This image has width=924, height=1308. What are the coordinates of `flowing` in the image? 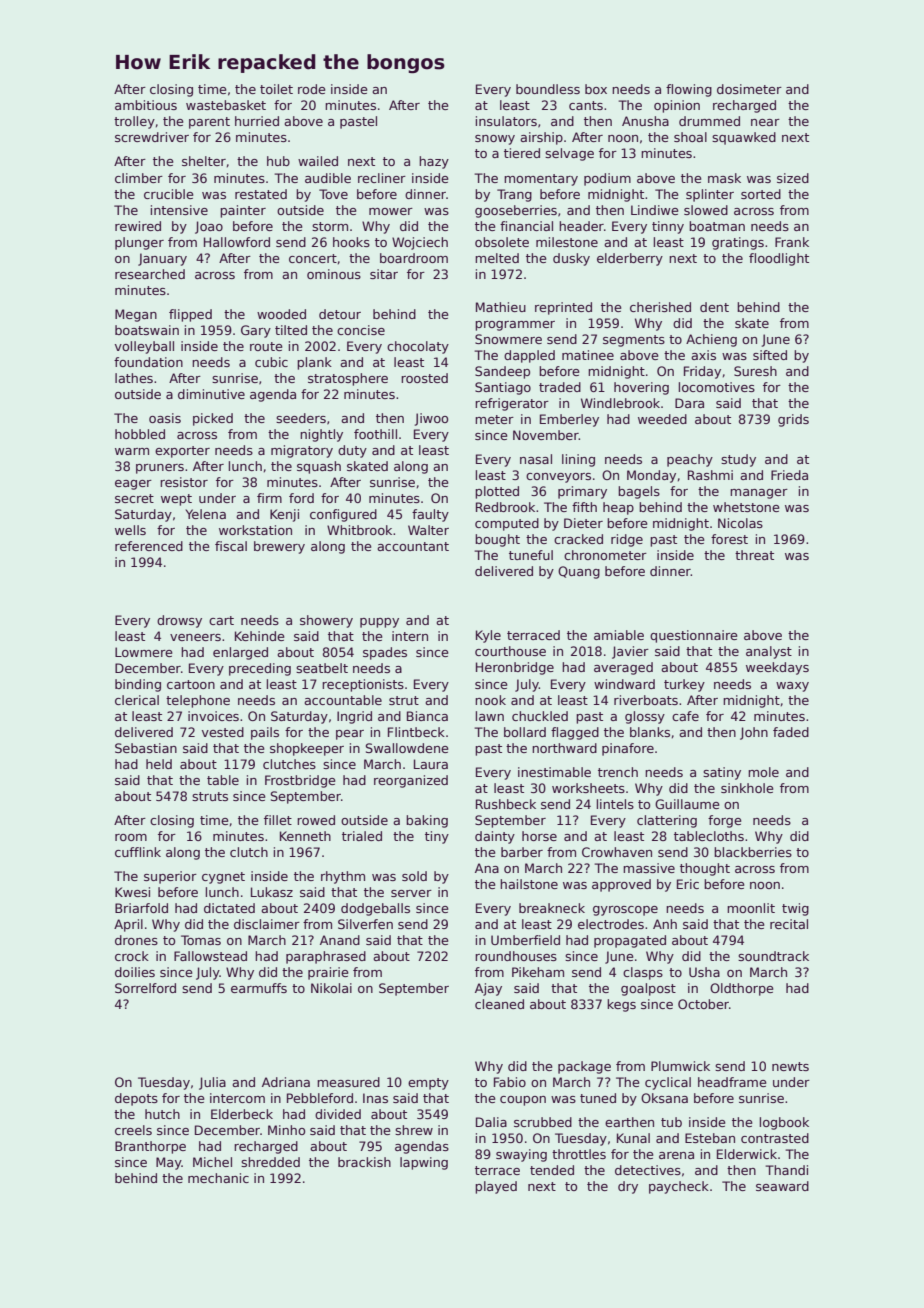 It's located at (689, 90).
